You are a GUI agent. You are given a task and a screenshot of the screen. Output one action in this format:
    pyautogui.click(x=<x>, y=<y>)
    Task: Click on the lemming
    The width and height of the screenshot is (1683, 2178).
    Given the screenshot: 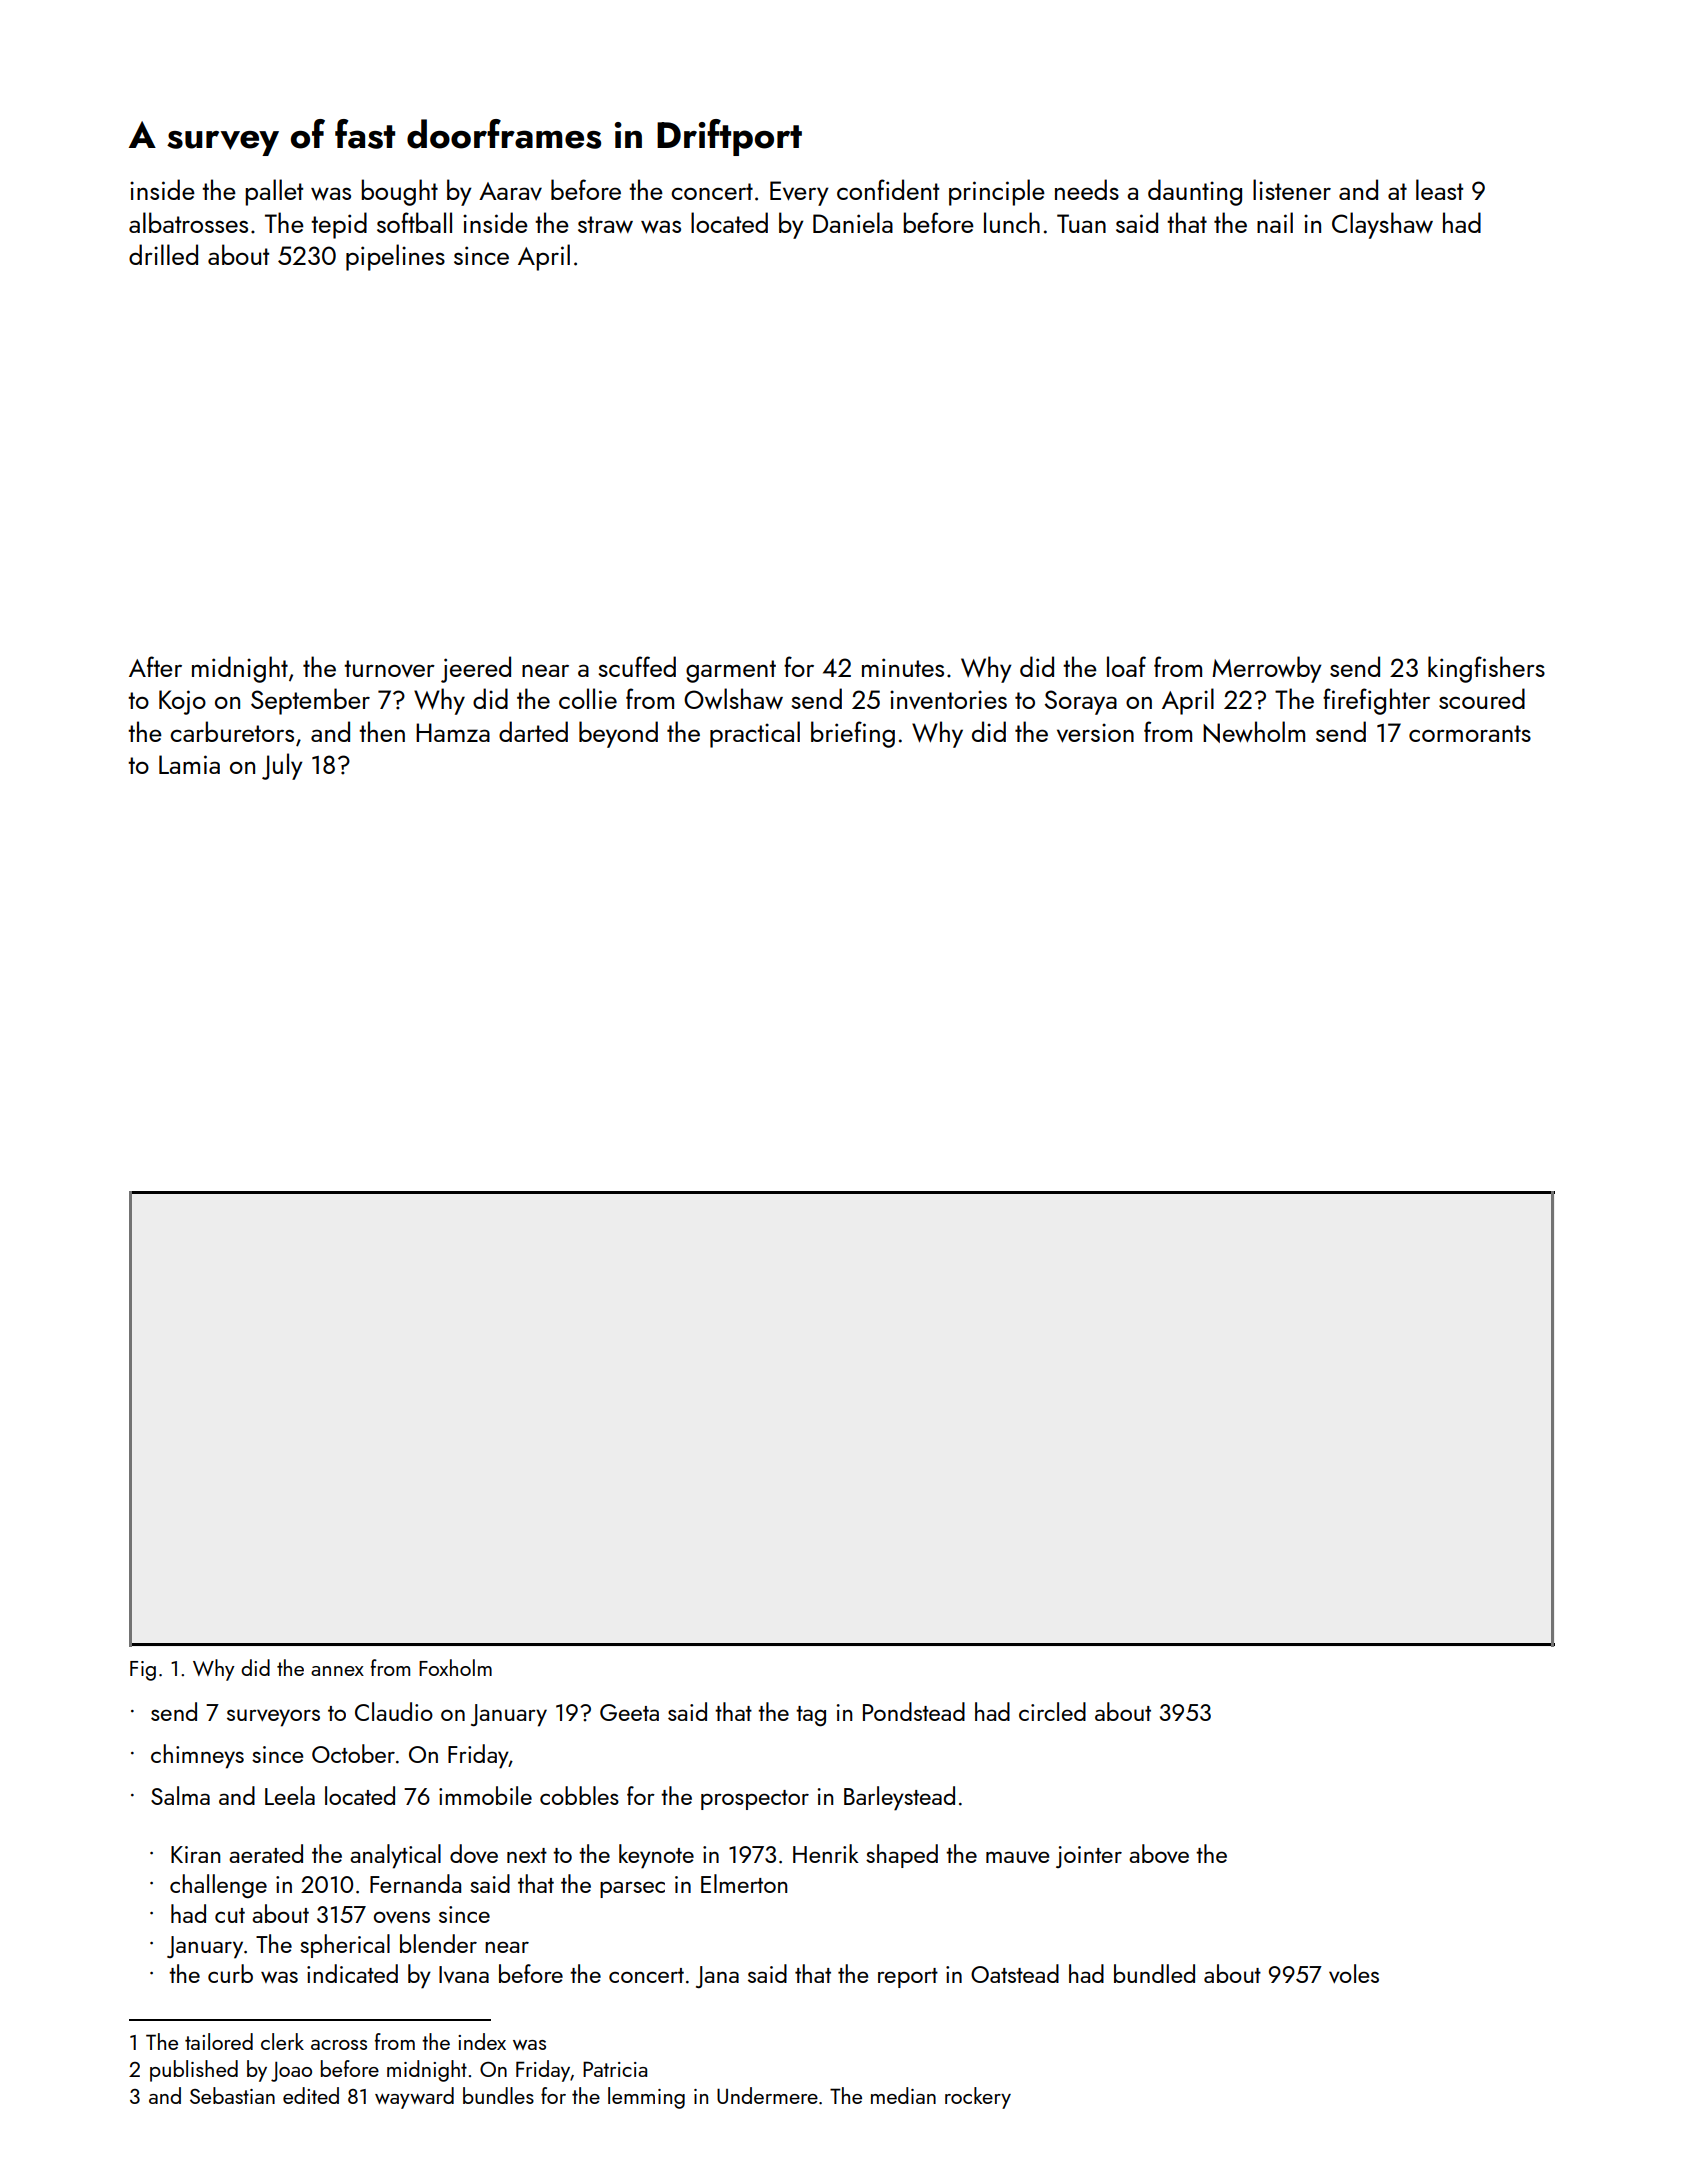 What is the action you would take?
    pyautogui.click(x=646, y=2098)
